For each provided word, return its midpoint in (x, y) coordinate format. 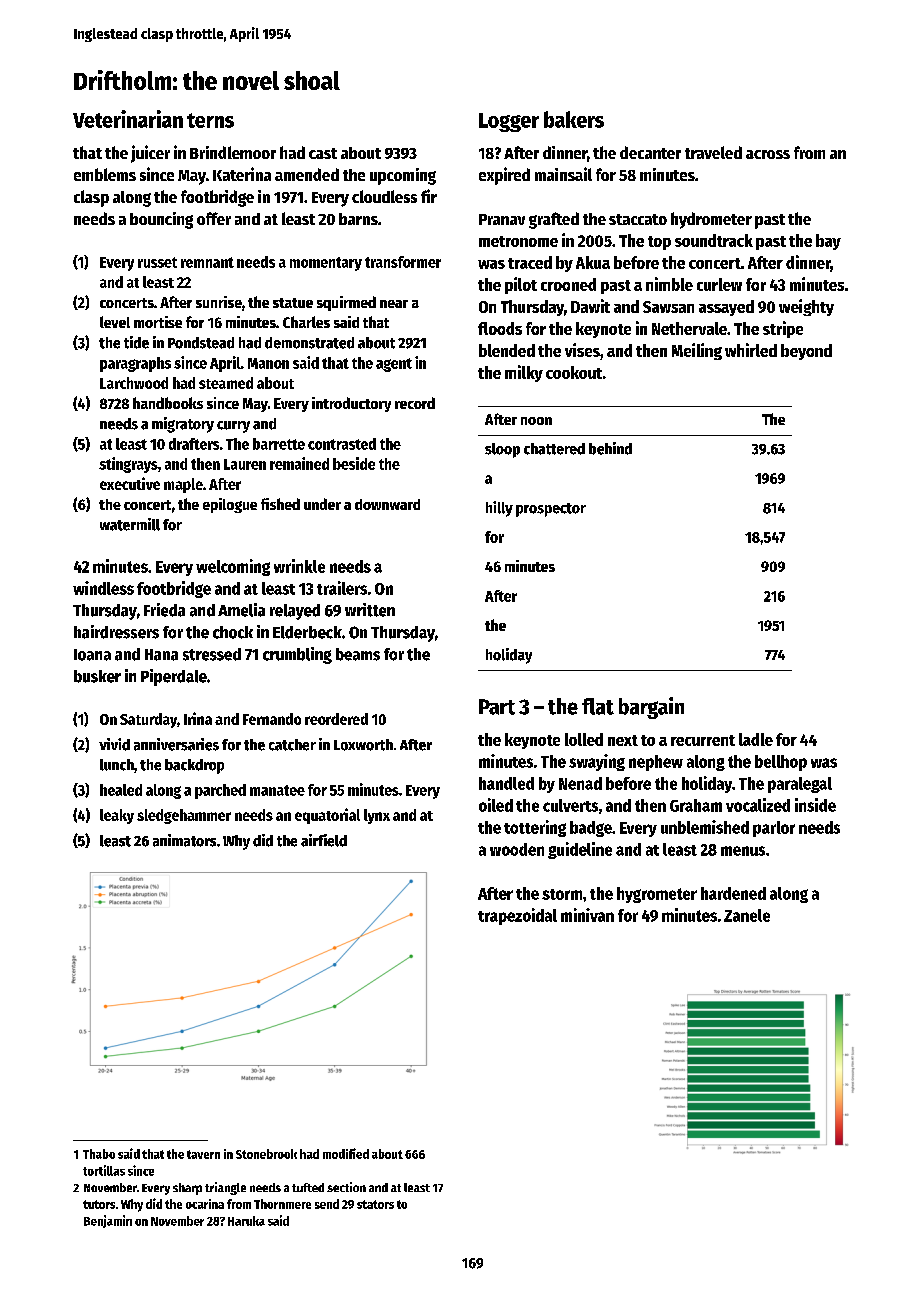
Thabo (99, 1154)
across (768, 154)
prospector (551, 510)
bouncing (161, 220)
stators (375, 1204)
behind (610, 448)
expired (504, 176)
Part (497, 707)
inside (815, 805)
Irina (198, 718)
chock (233, 632)
